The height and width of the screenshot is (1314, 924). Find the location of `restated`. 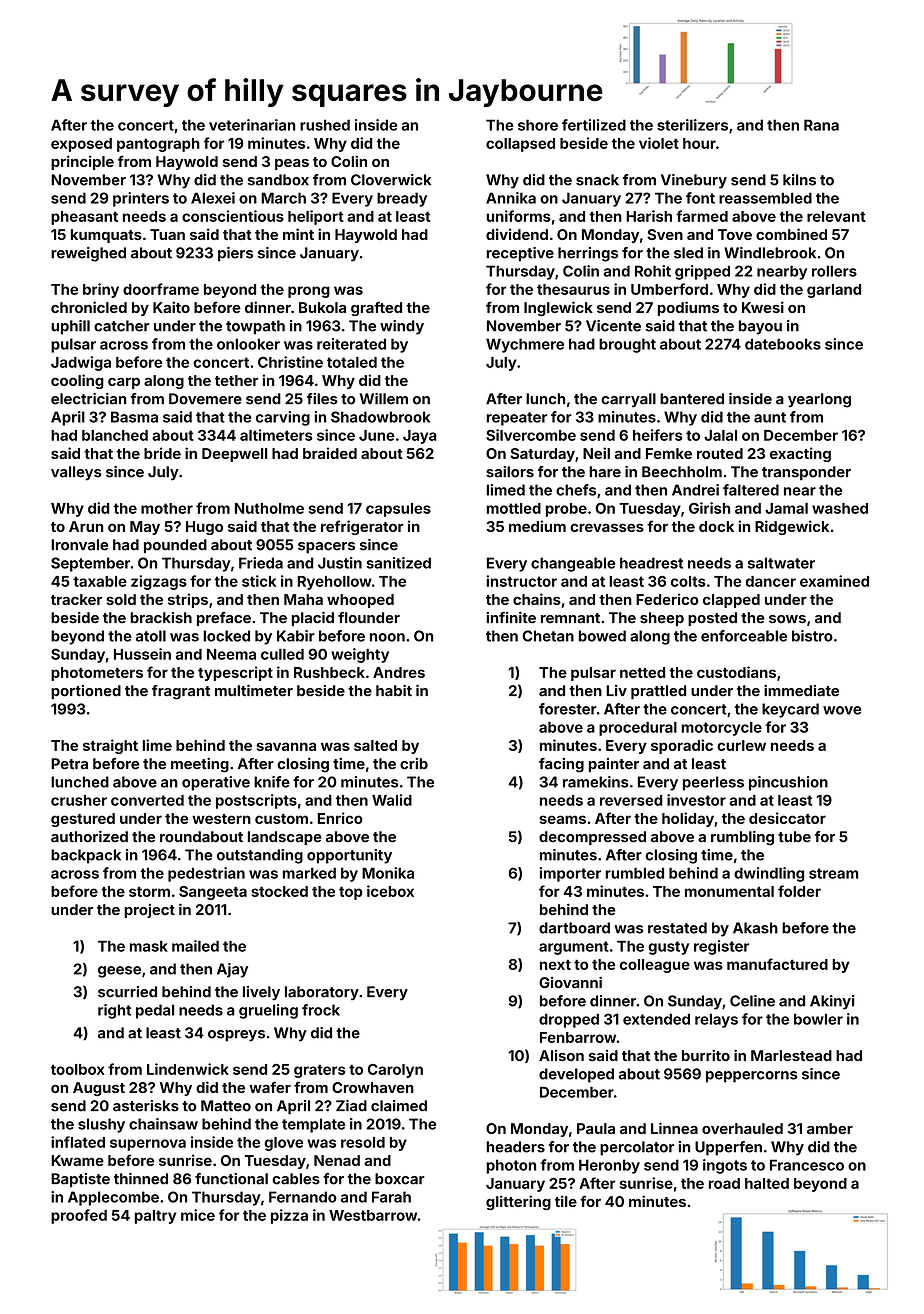

restated is located at coordinates (677, 928).
